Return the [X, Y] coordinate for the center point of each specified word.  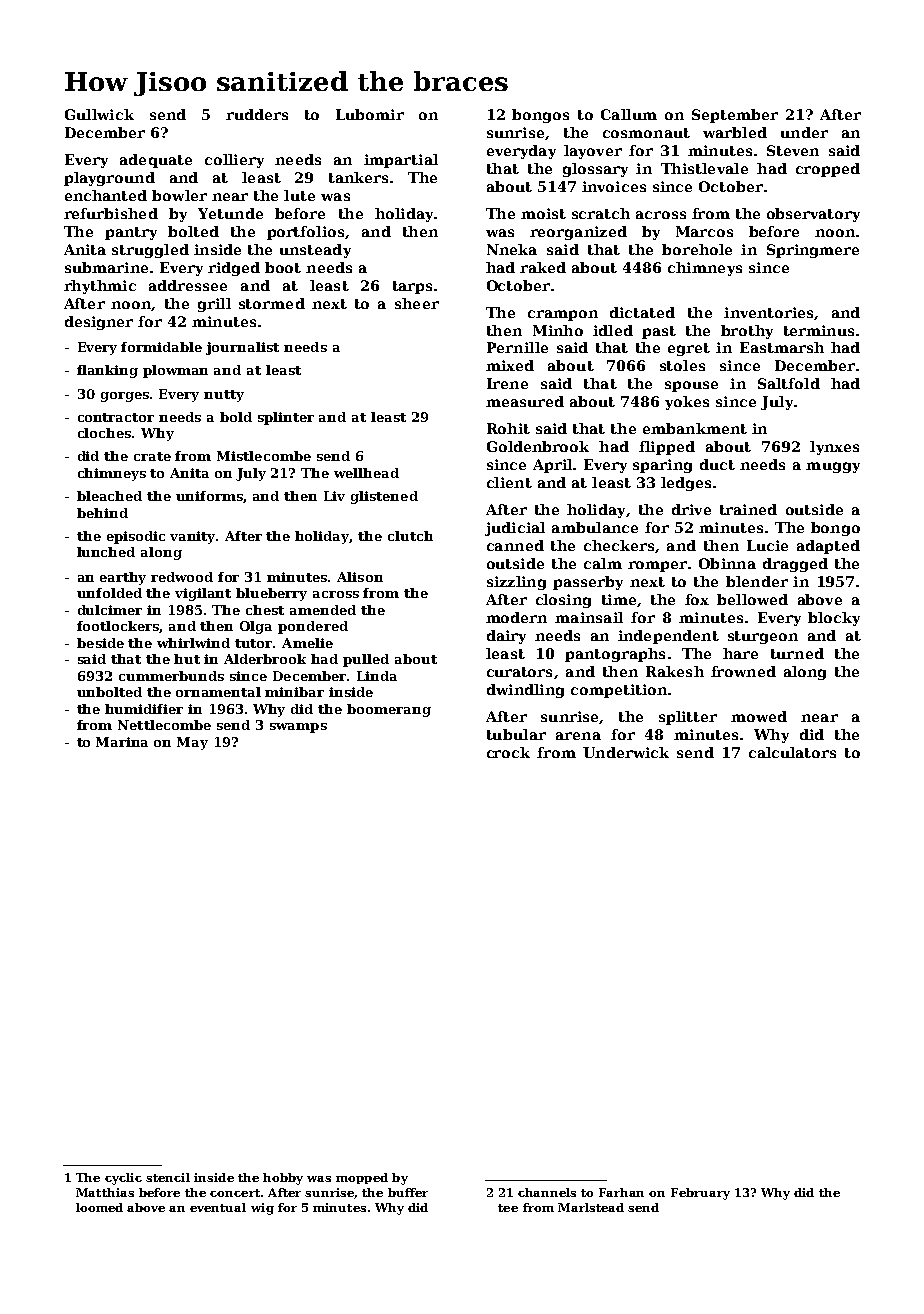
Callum [629, 114]
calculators [792, 752]
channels [547, 1192]
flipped [667, 448]
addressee [188, 285]
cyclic [123, 1179]
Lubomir [370, 114]
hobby [283, 1179]
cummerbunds [171, 676]
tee [508, 1208]
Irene [507, 383]
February [700, 1194]
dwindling [525, 691]
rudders [257, 114]
